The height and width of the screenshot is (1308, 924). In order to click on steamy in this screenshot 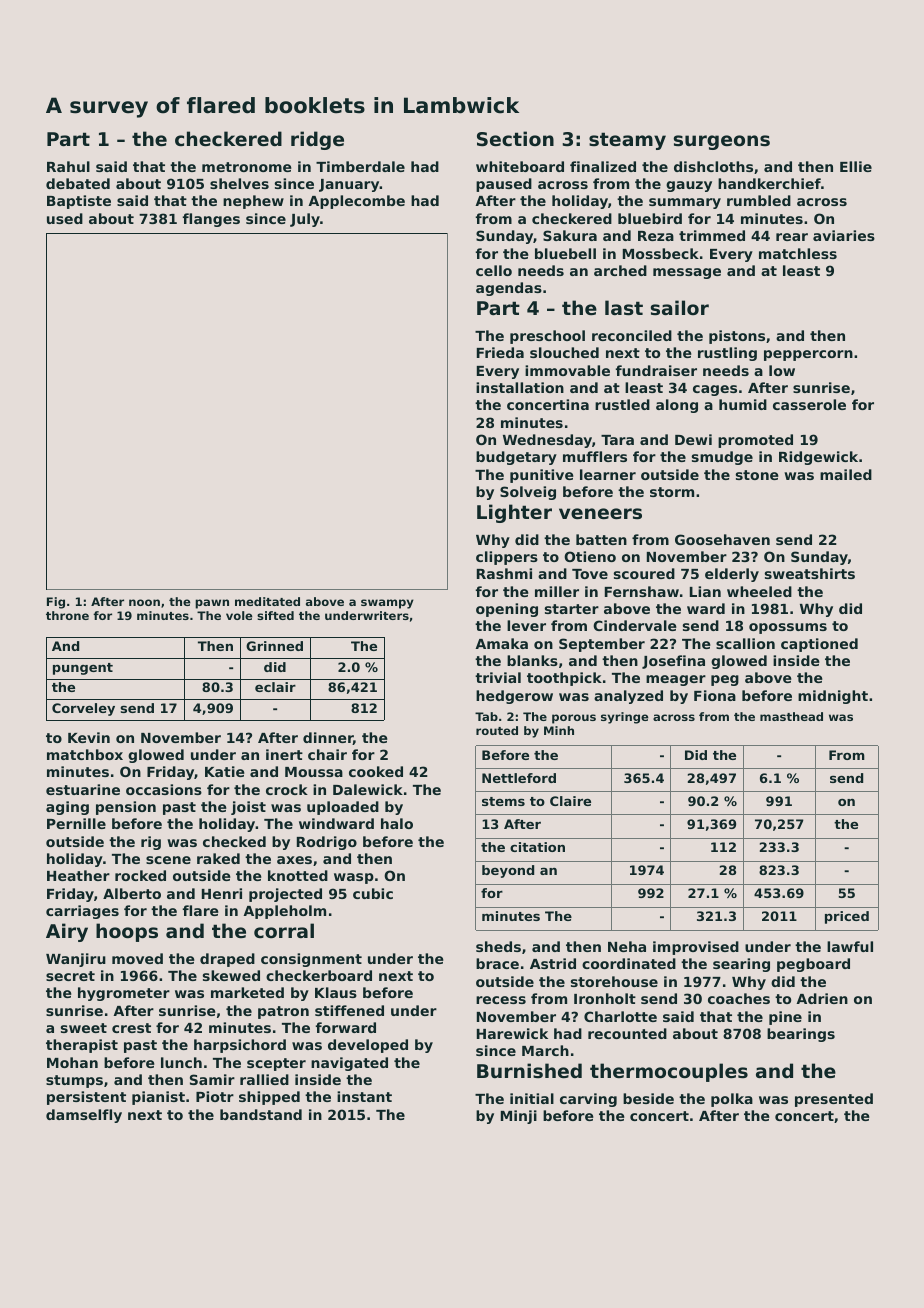, I will do `click(627, 141)`.
